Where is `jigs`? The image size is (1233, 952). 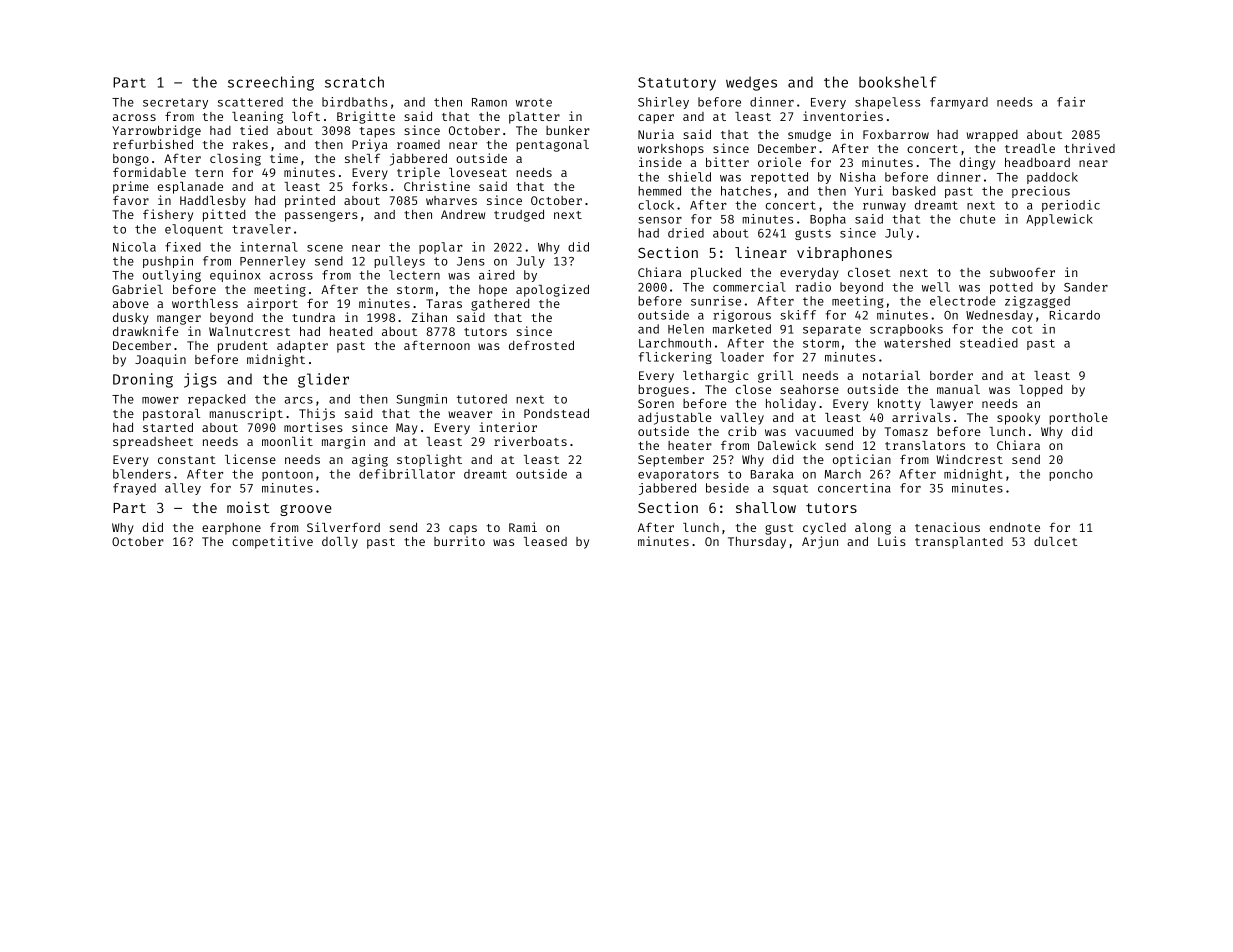
jigs is located at coordinates (200, 380).
